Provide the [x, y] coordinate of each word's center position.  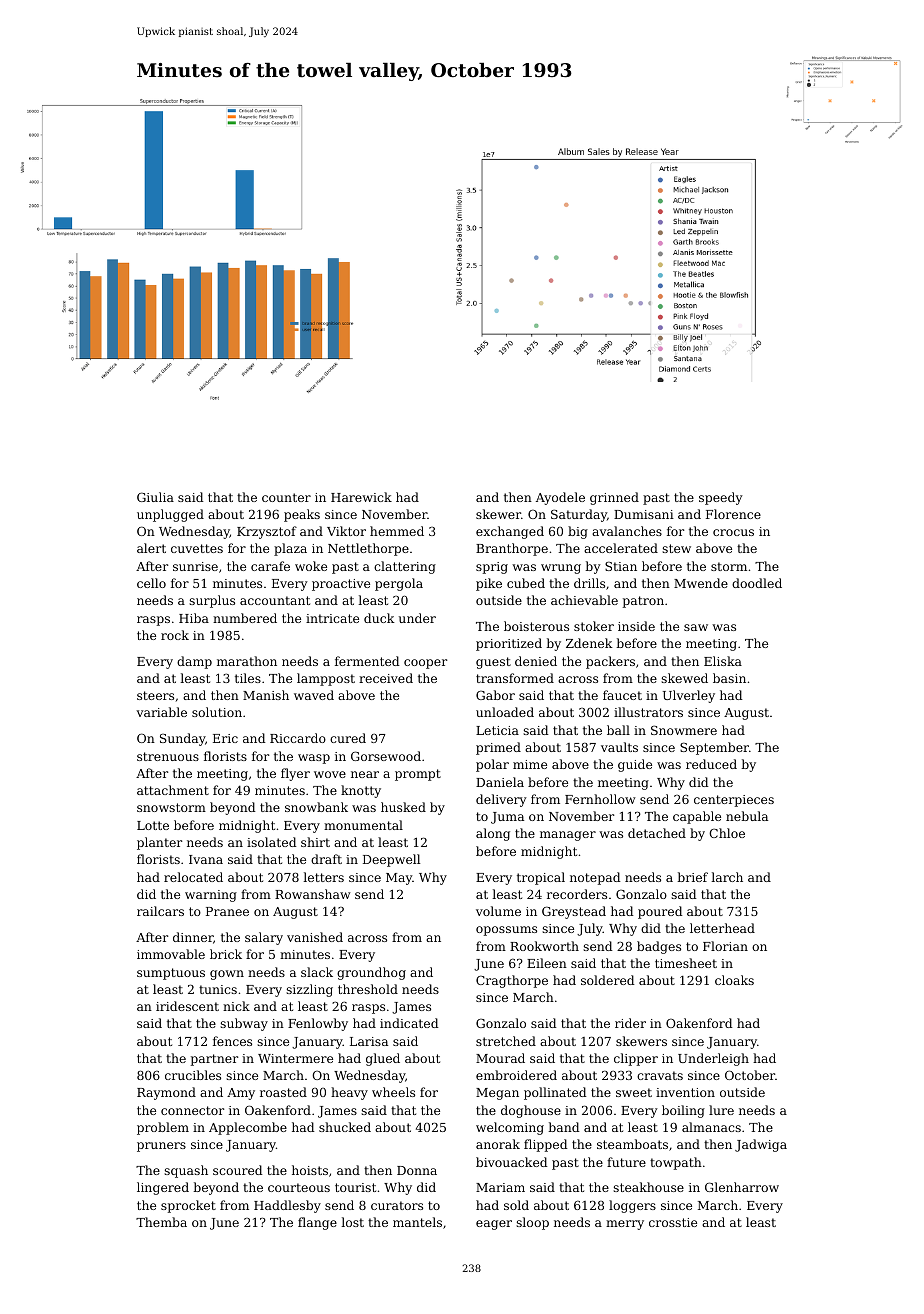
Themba [161, 1222]
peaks [302, 515]
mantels [417, 1222]
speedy [721, 498]
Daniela [500, 782]
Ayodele [560, 498]
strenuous [168, 756]
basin [729, 678]
